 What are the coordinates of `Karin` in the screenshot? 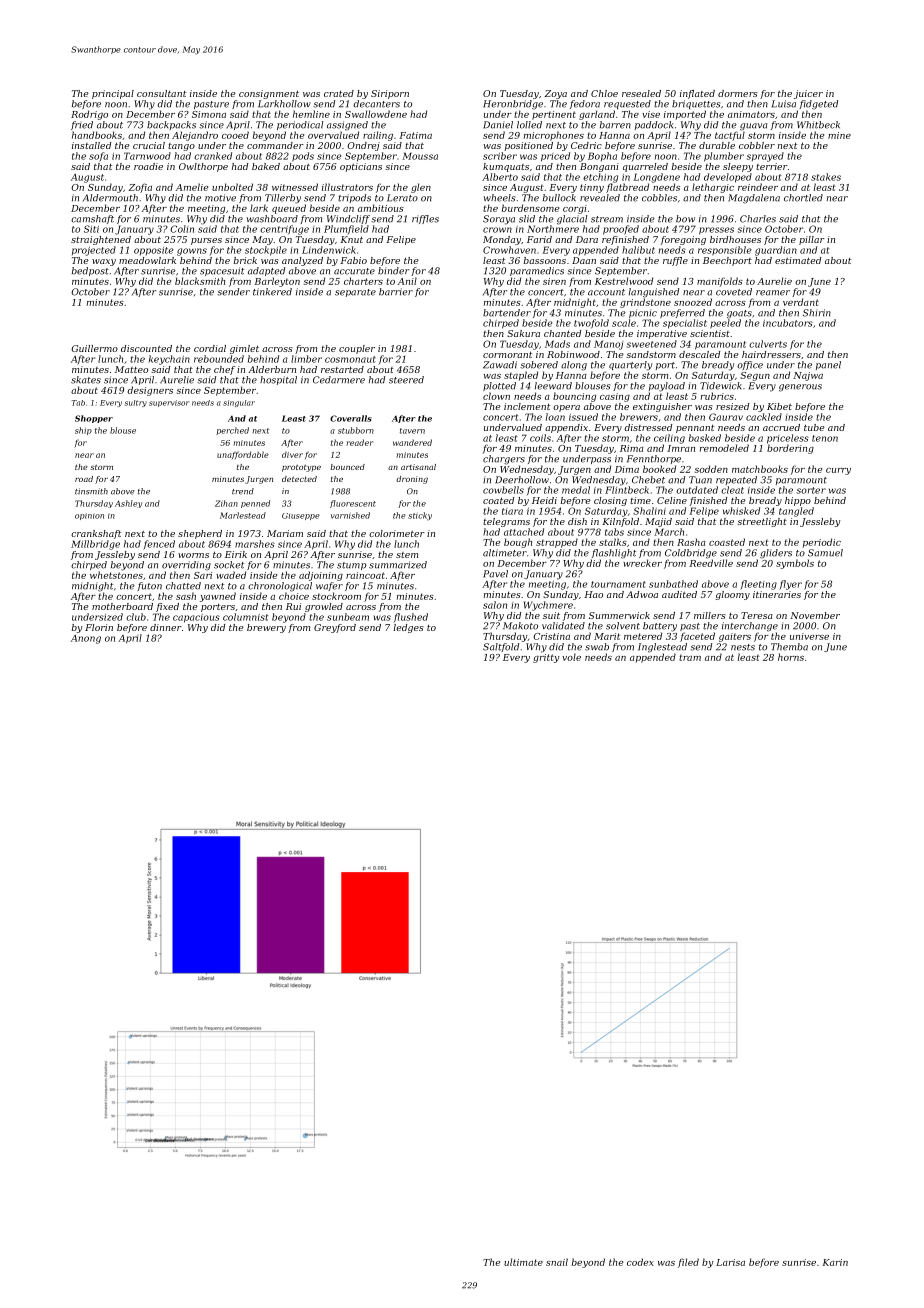 It's located at (835, 1262).
